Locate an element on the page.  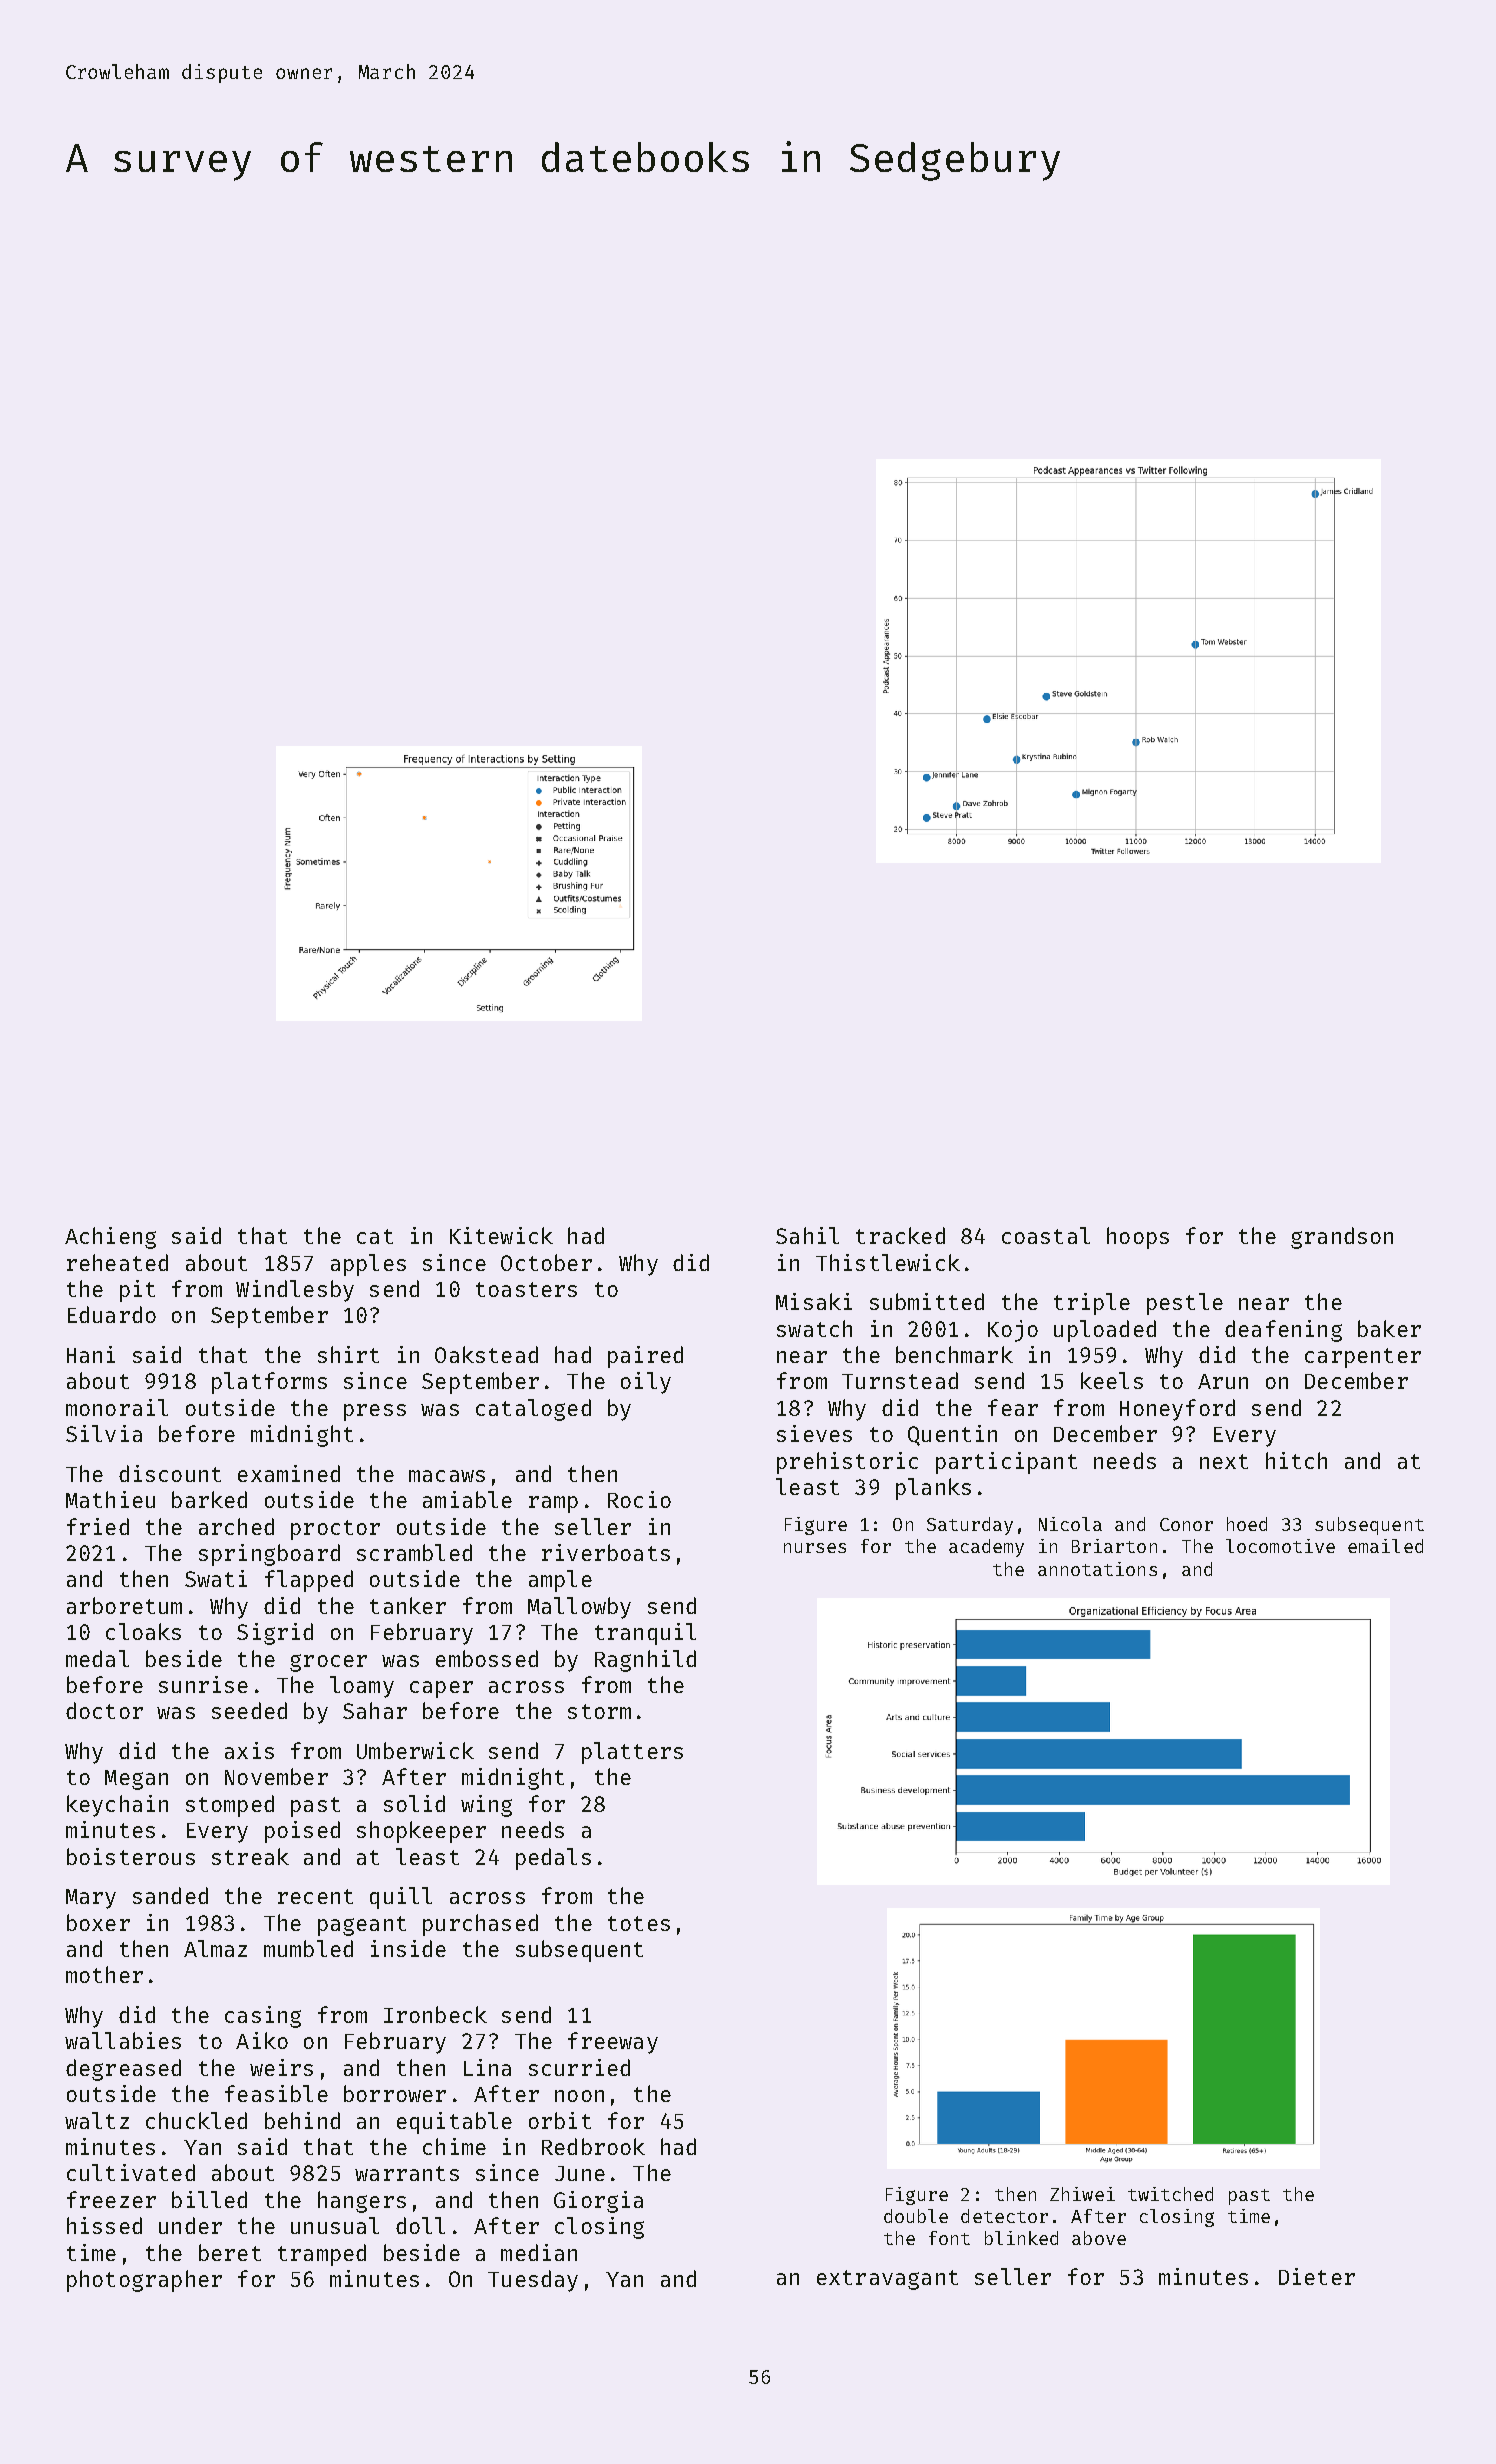
Achieng is located at coordinates (110, 1238).
